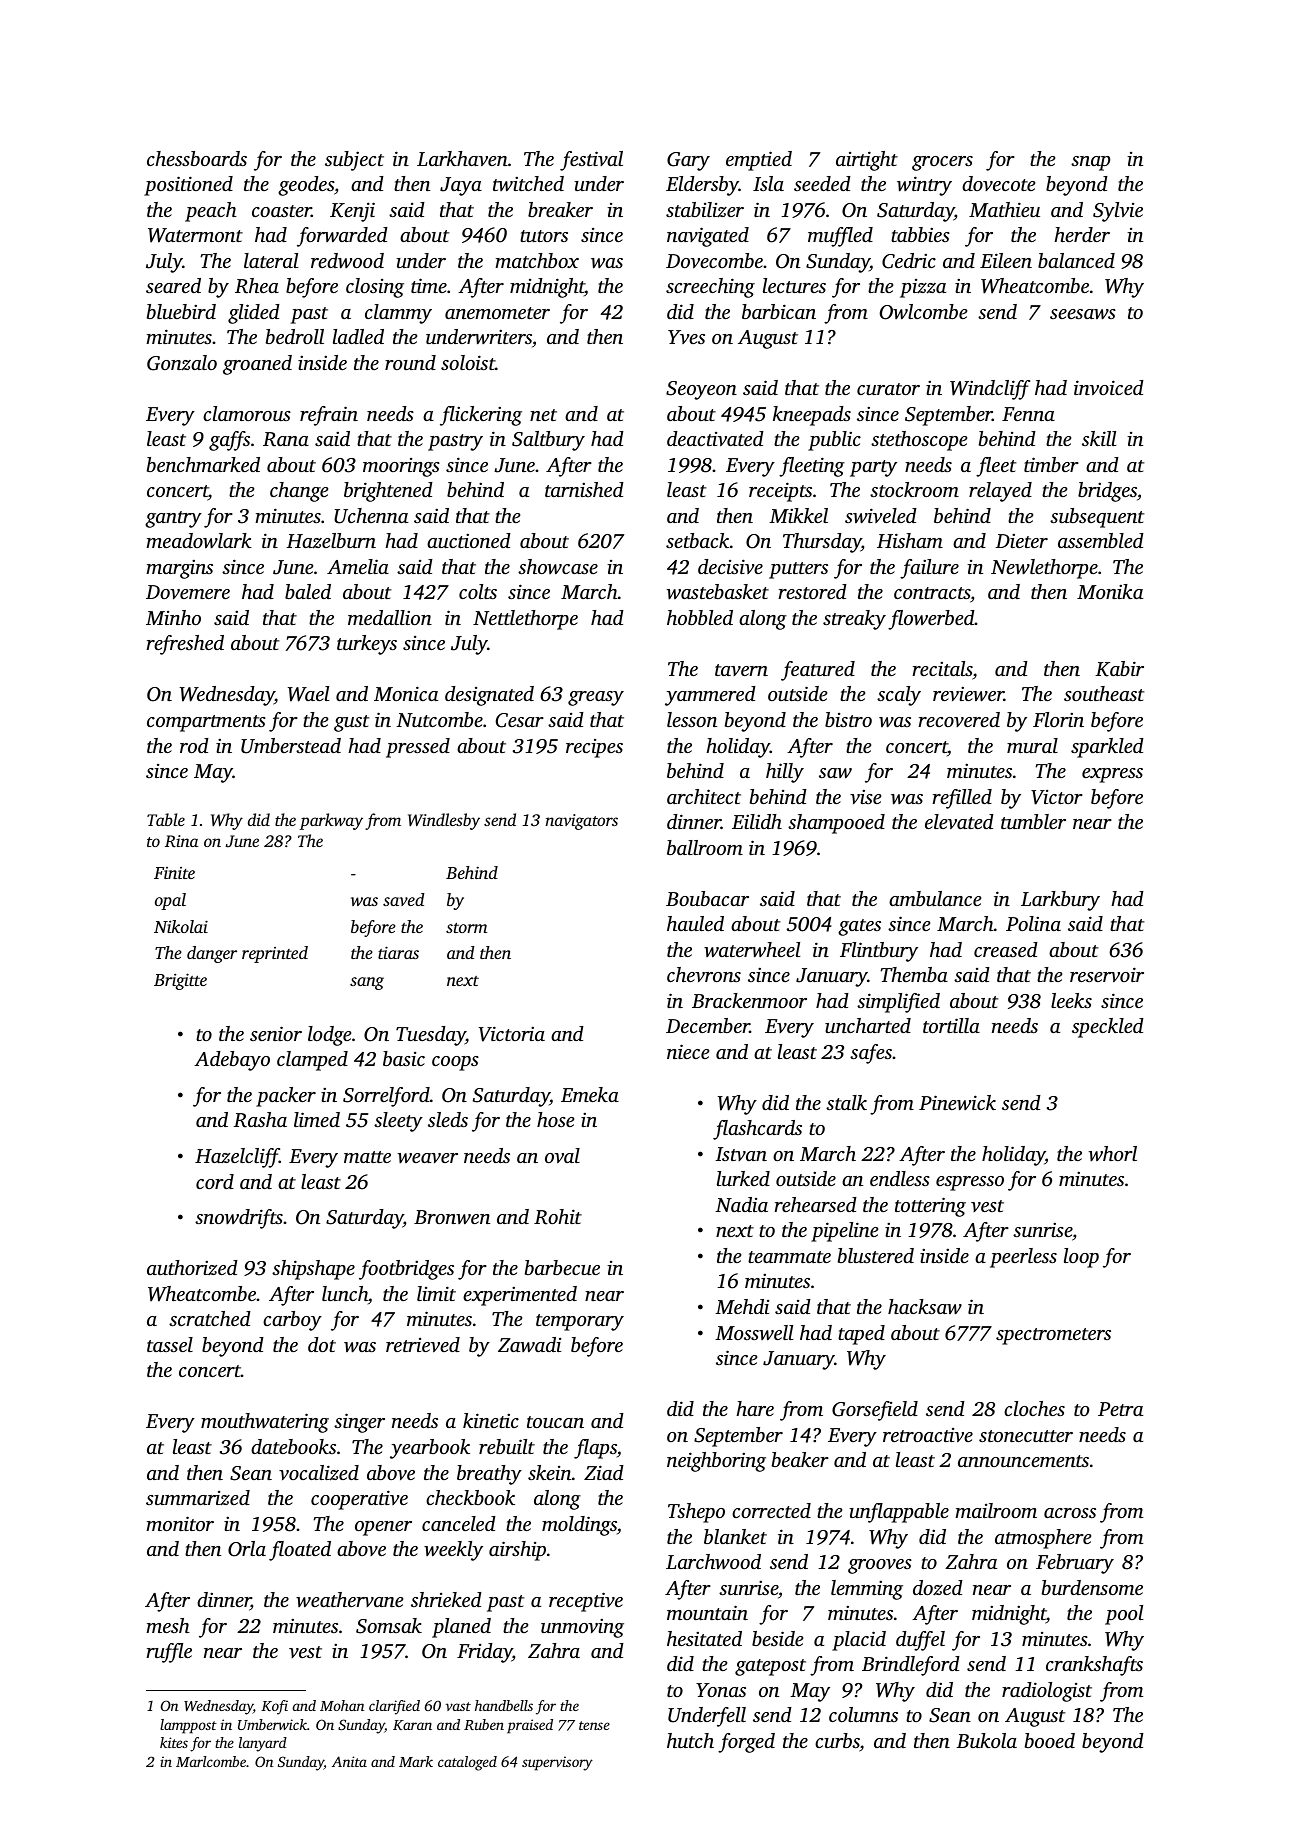 This screenshot has width=1290, height=1824. I want to click on redwood, so click(347, 261).
